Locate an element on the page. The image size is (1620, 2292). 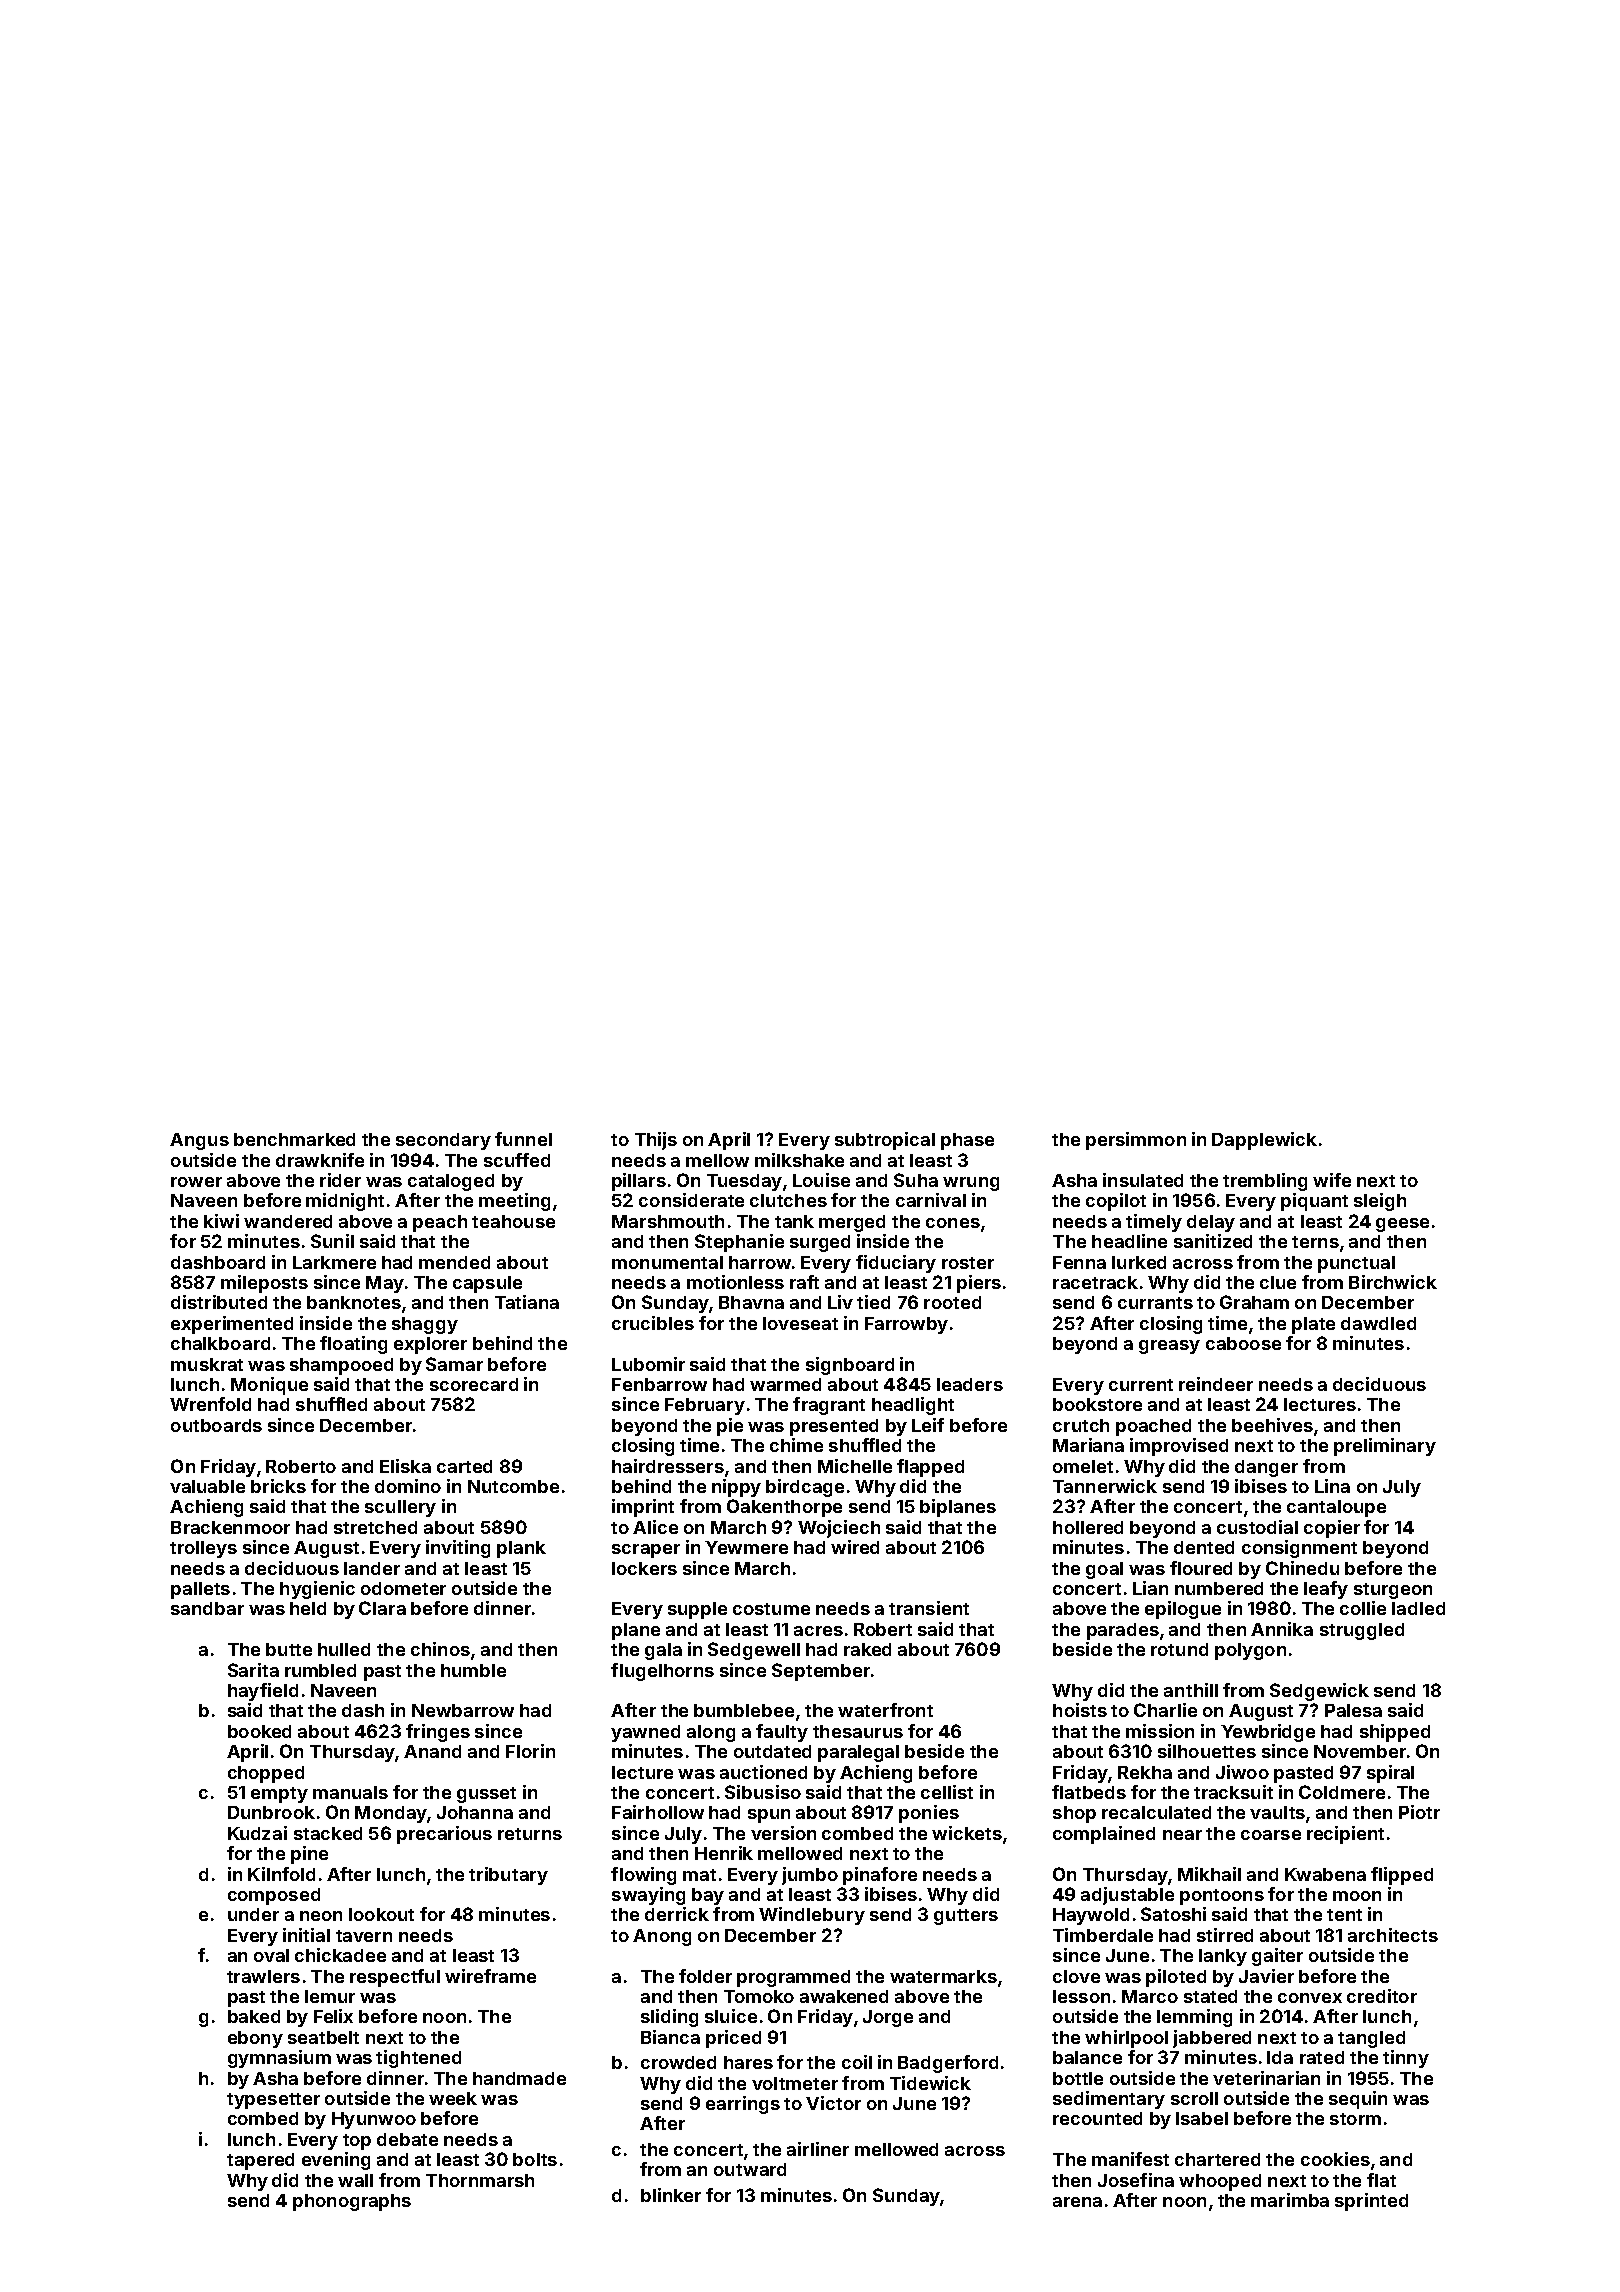
midnight is located at coordinates (345, 1202).
